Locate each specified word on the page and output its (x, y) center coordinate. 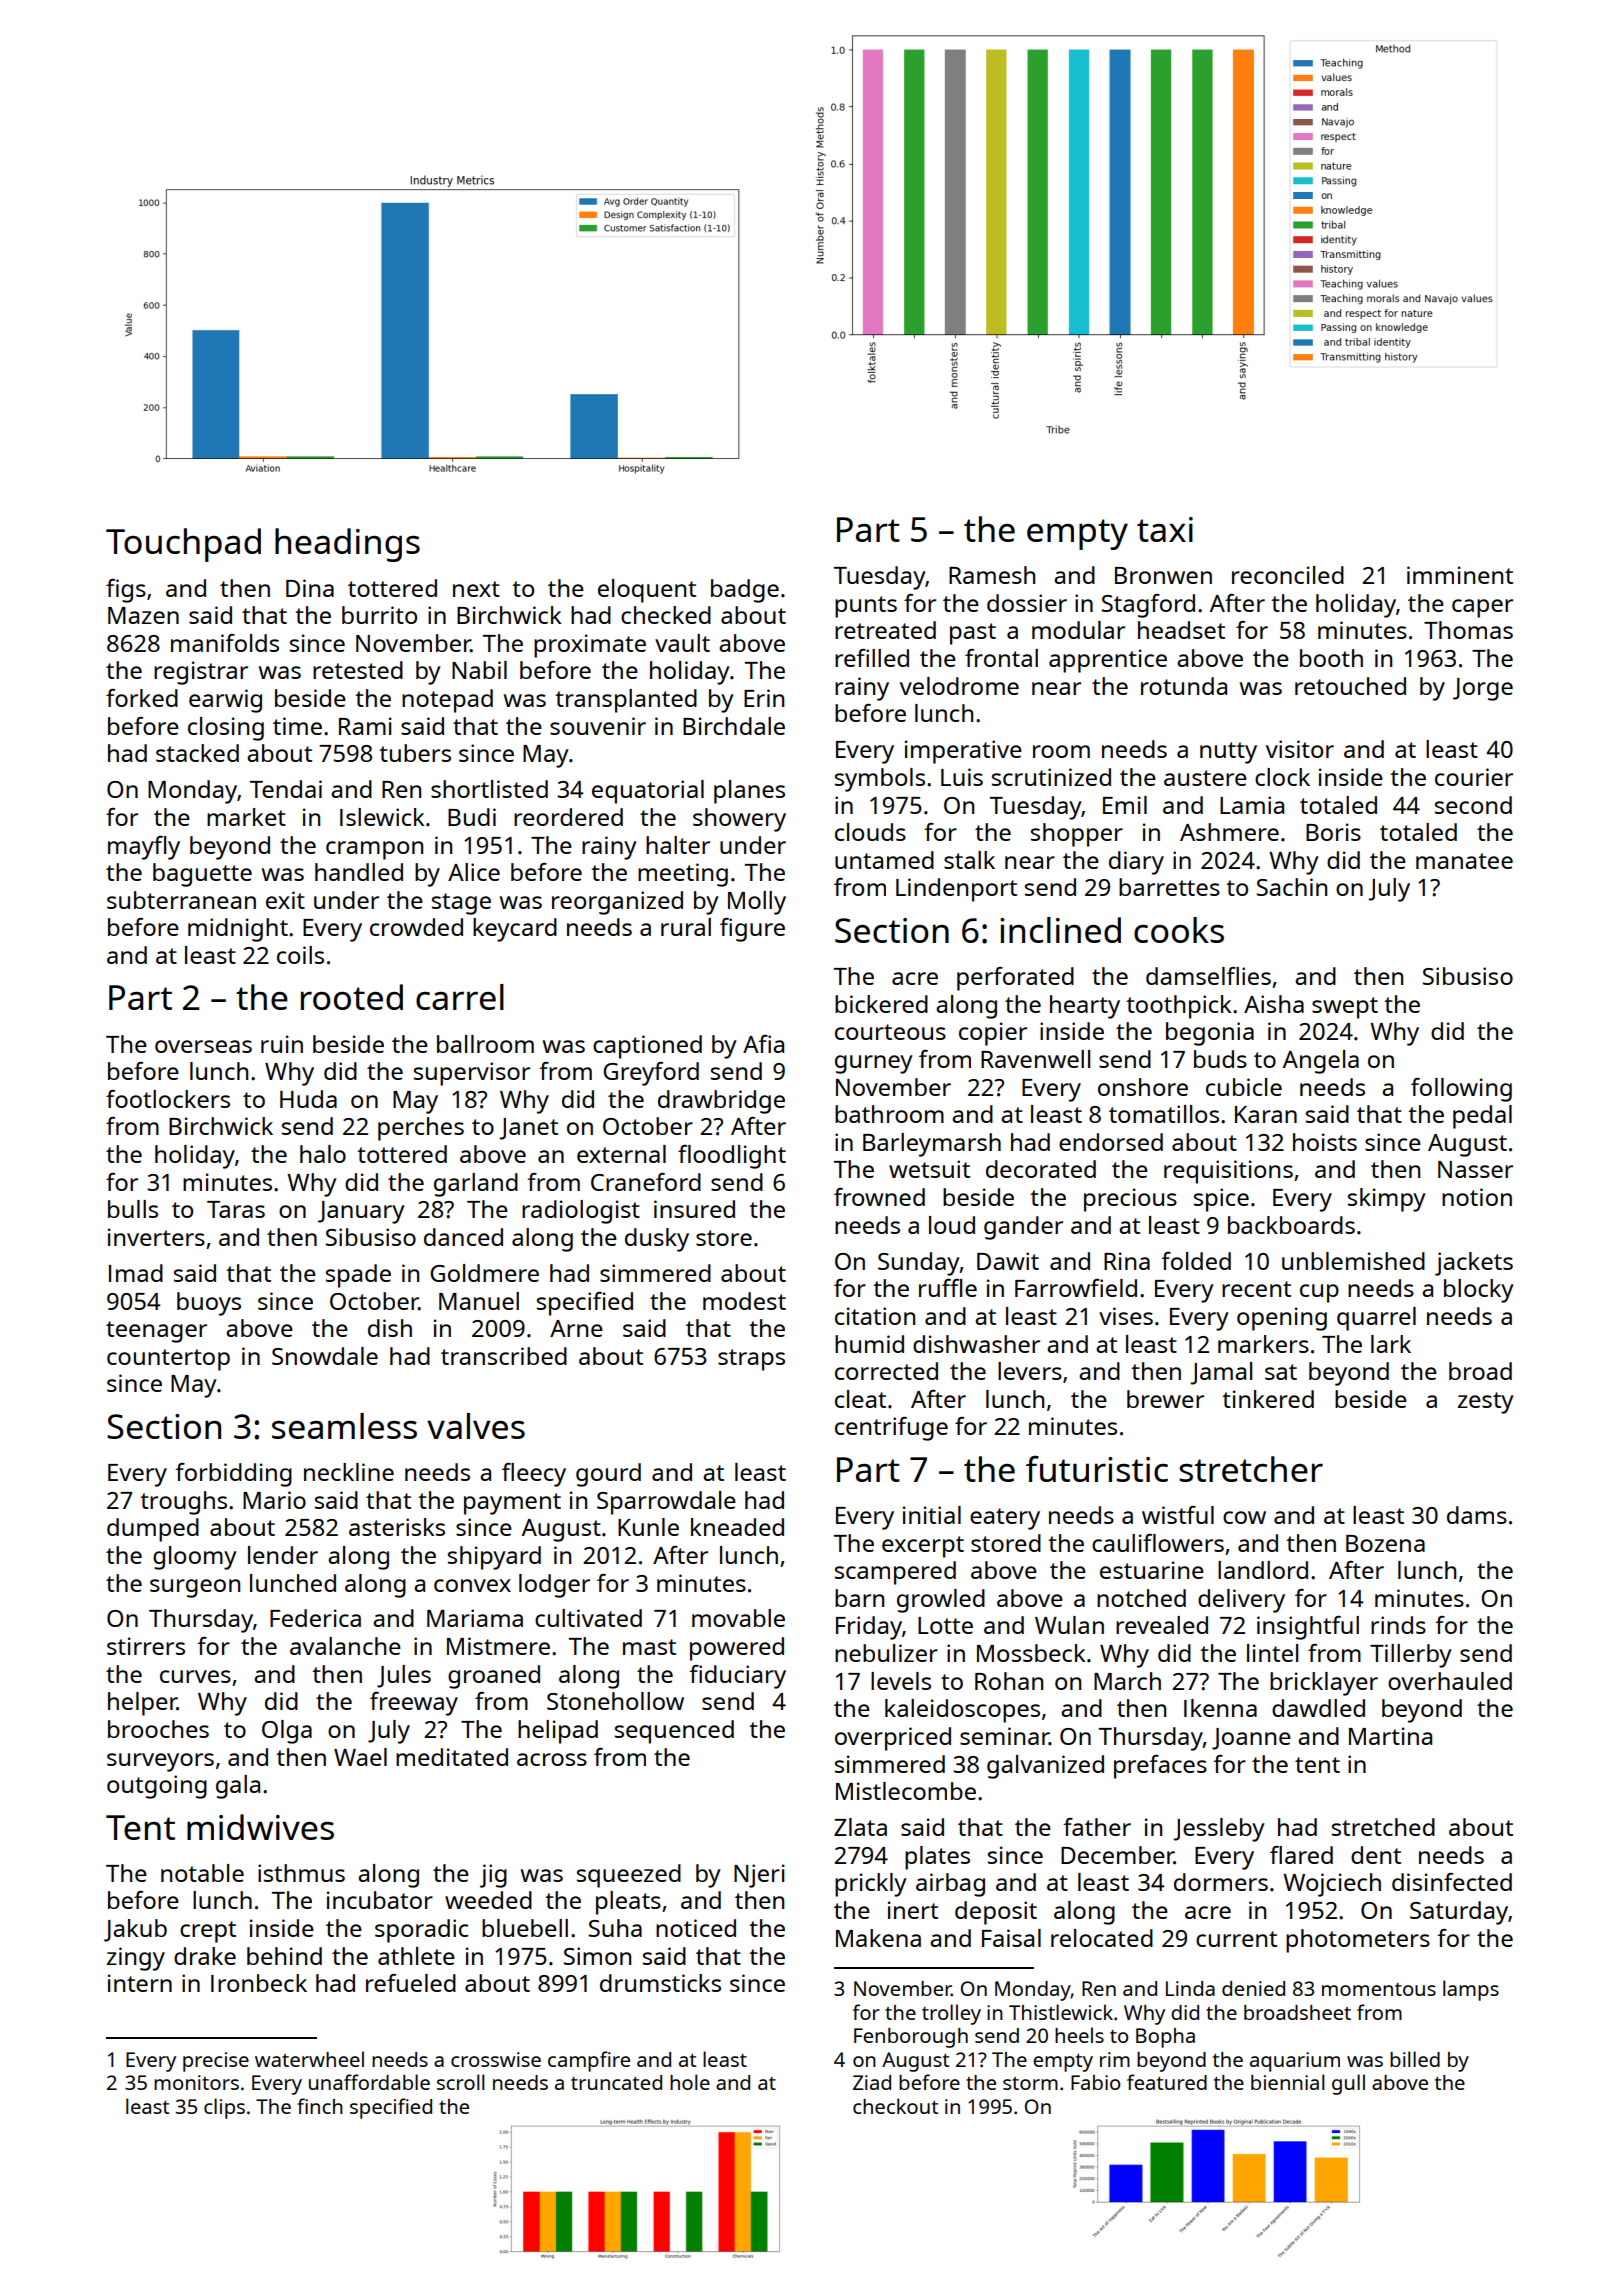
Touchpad (183, 545)
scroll (461, 2082)
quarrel (1376, 1319)
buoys (209, 1304)
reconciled (1288, 575)
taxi (1165, 529)
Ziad (872, 2082)
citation (875, 1316)
